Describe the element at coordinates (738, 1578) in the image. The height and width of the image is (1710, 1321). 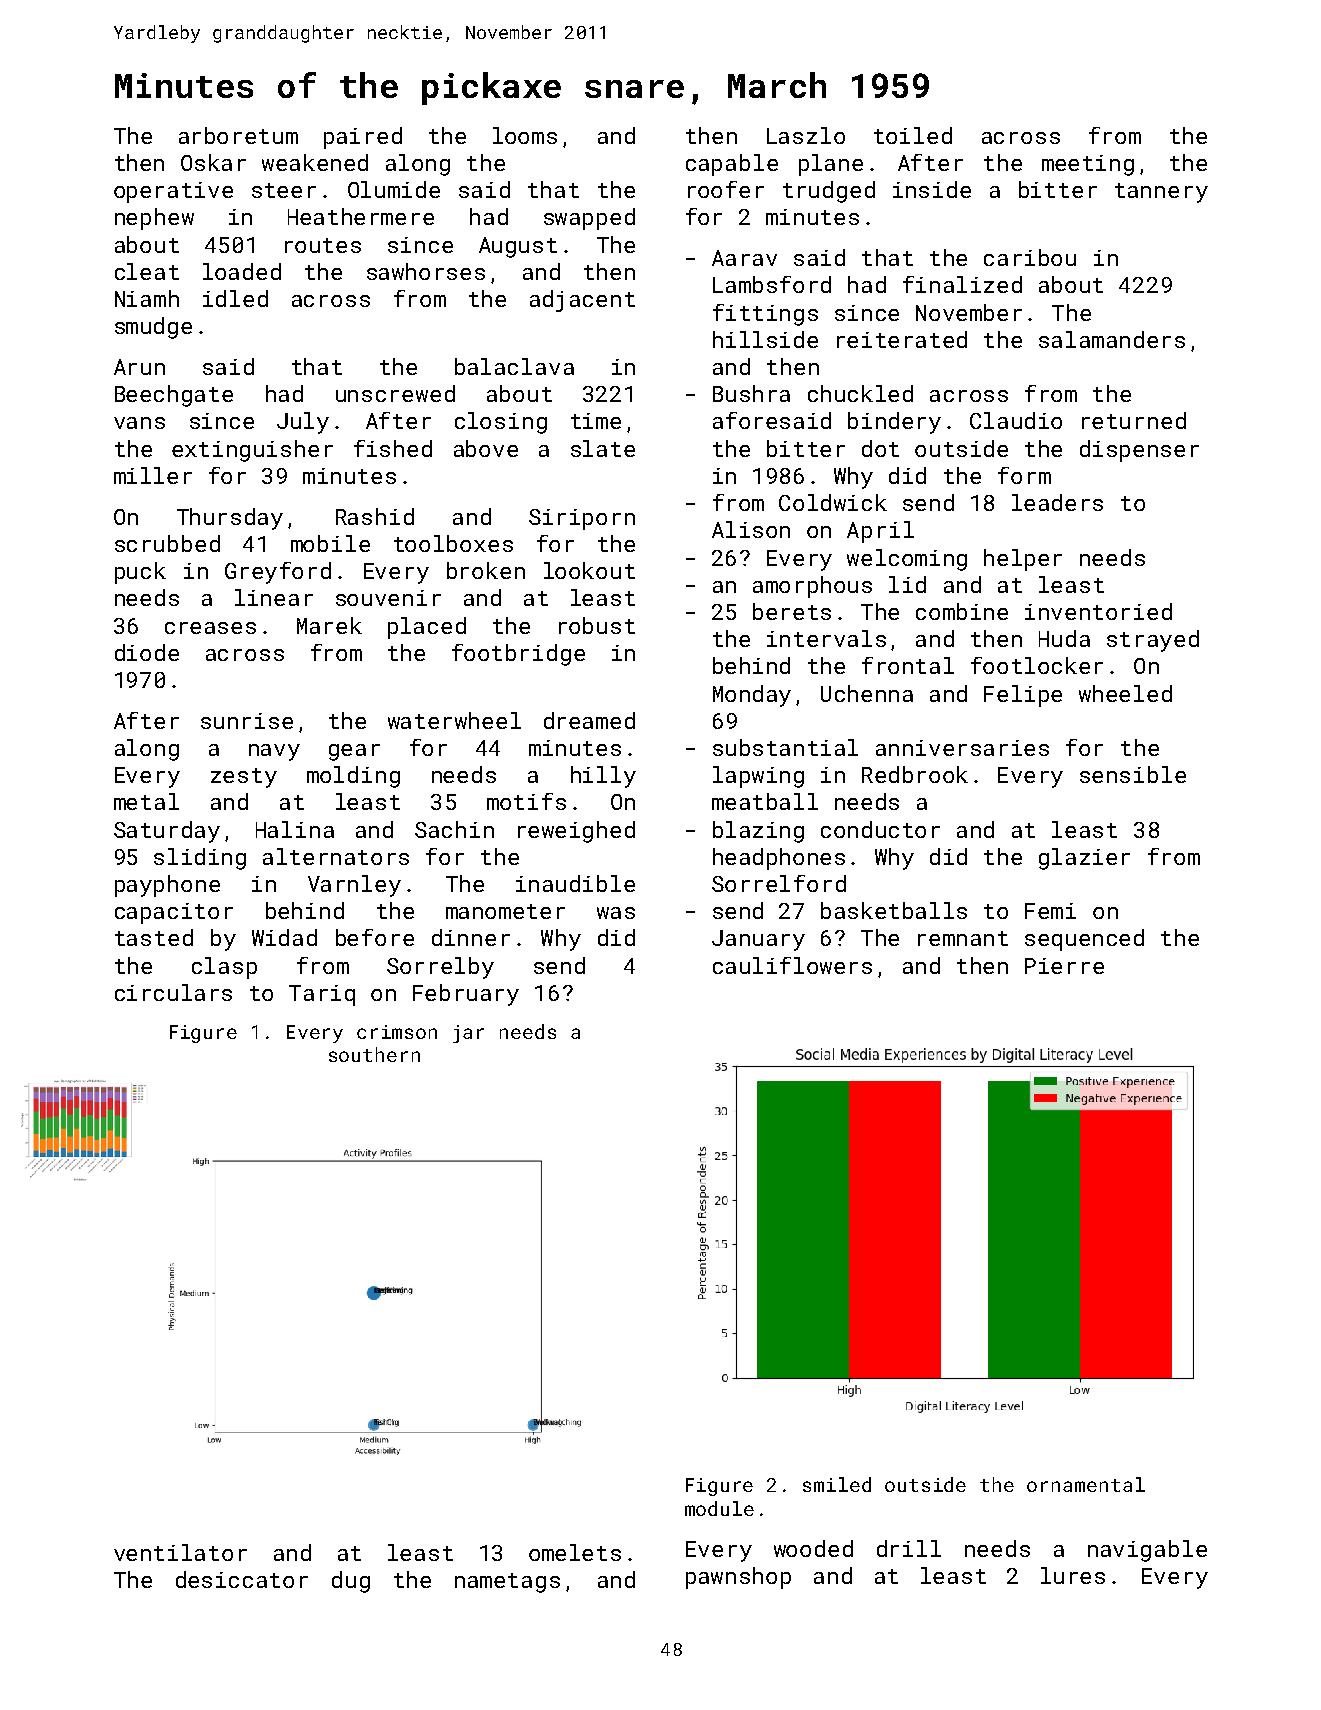
I see `pawnshop` at that location.
